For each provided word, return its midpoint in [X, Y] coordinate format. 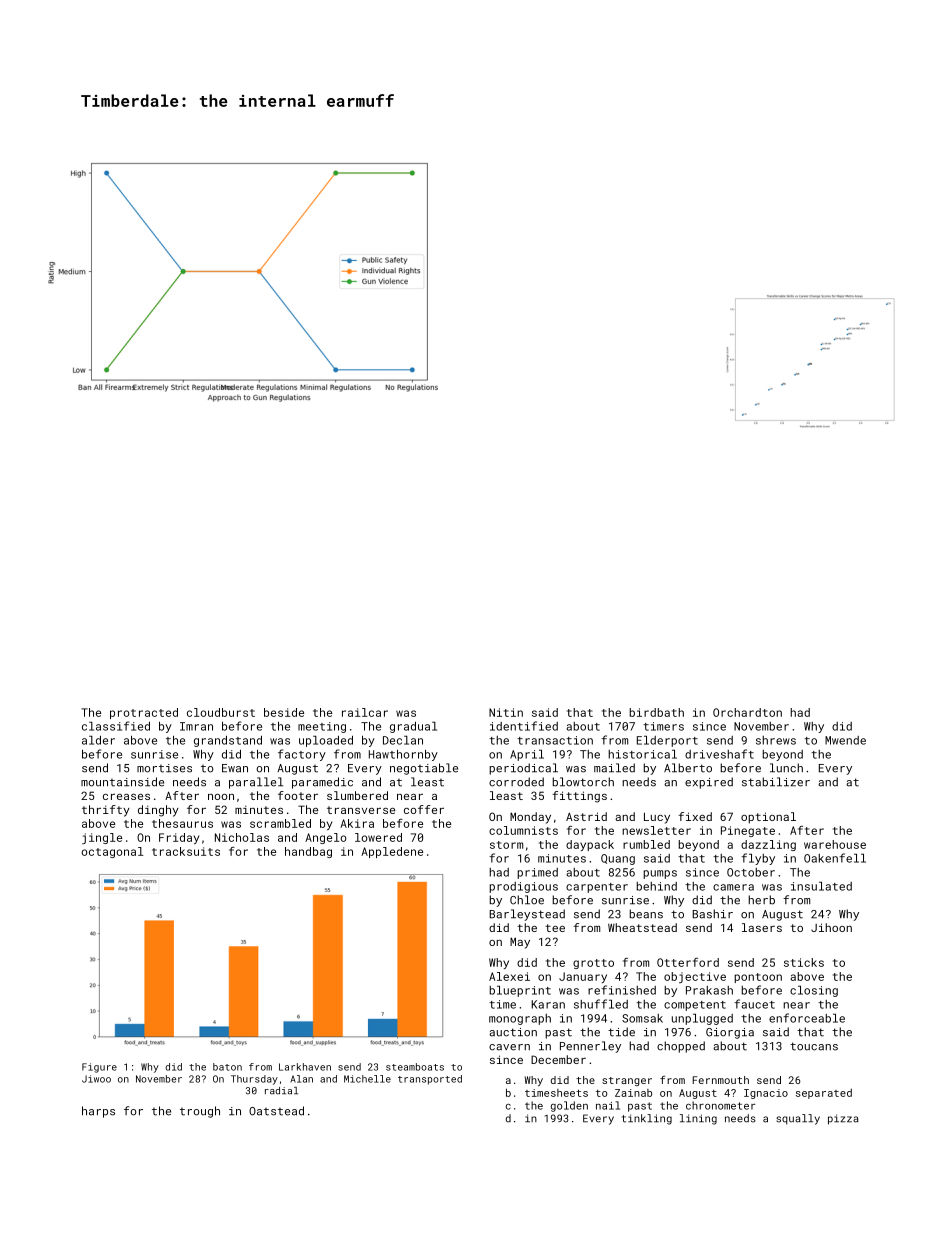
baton [227, 1067]
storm [506, 845]
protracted [144, 713]
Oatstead [276, 1111]
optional [768, 818]
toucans [814, 1046]
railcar [365, 712]
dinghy [158, 811]
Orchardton [747, 712]
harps [98, 1112]
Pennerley [590, 1047]
